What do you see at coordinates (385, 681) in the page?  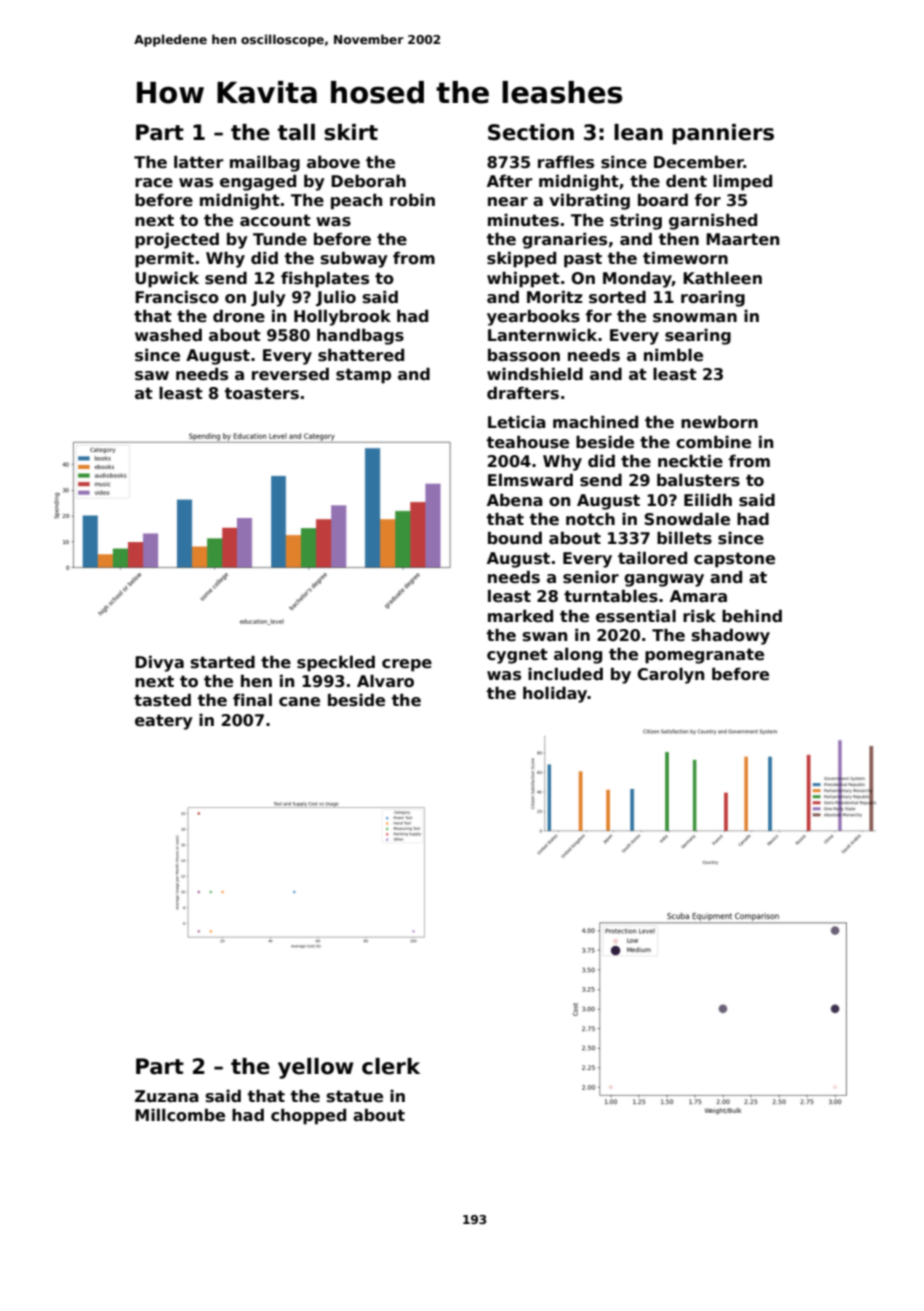 I see `Alvaro` at bounding box center [385, 681].
